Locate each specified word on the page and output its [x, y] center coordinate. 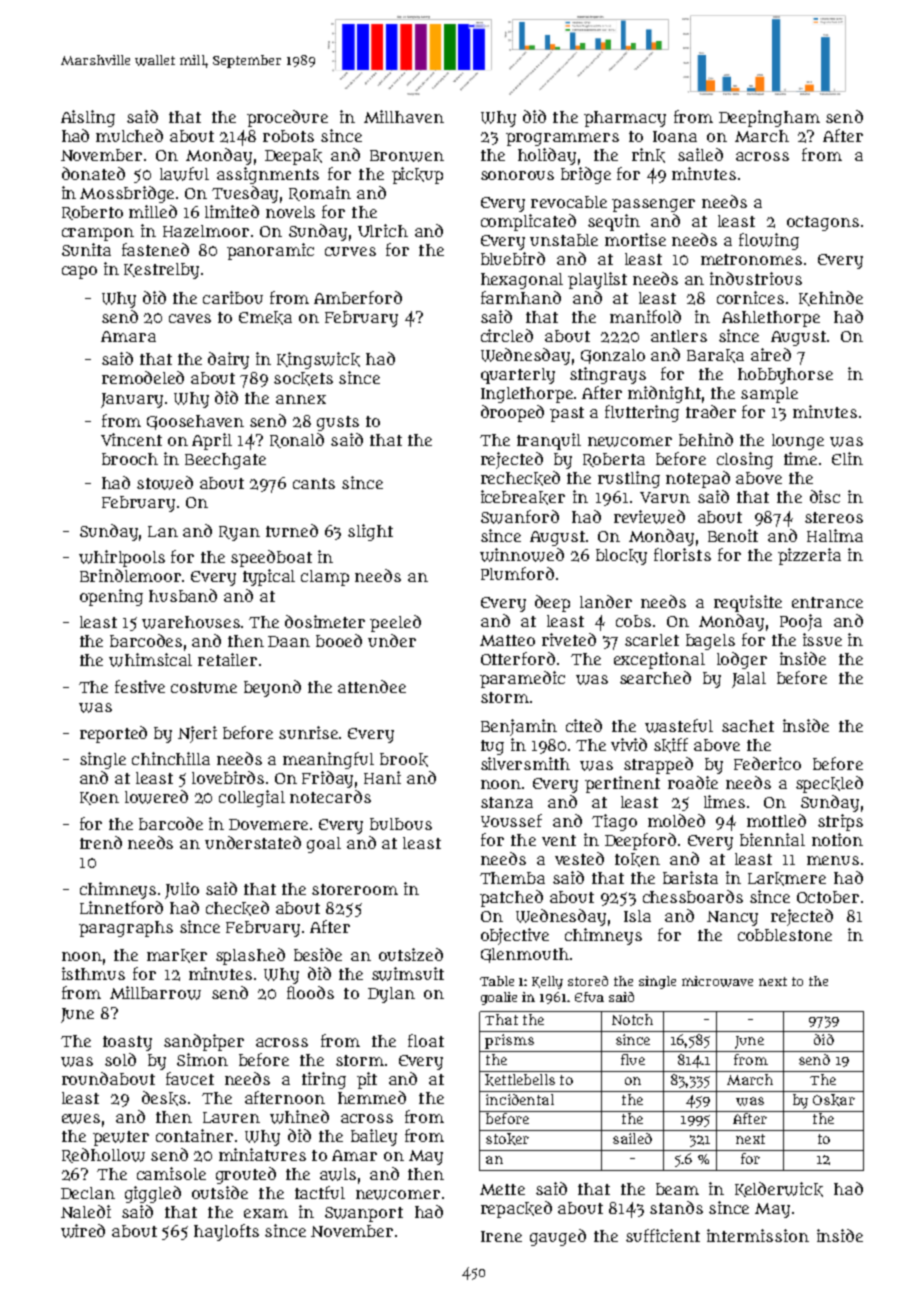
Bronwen [407, 156]
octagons [823, 223]
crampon [98, 234]
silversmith [525, 763]
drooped [512, 413]
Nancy [732, 918]
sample [769, 395]
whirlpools [122, 558]
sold [120, 1059]
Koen [99, 798]
